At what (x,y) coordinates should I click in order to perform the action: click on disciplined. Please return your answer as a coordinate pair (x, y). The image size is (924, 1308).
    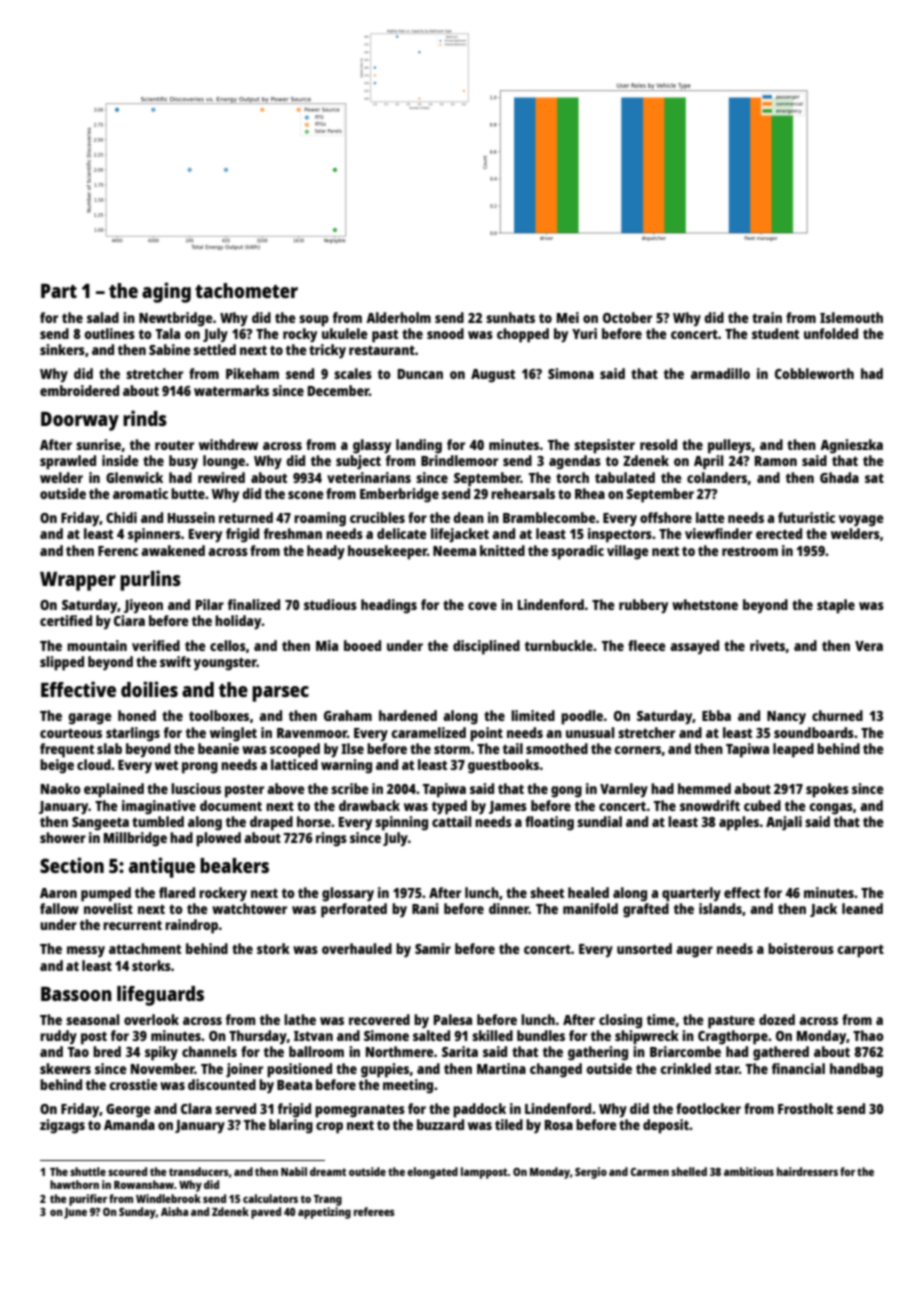
    Looking at the image, I should click on (486, 647).
